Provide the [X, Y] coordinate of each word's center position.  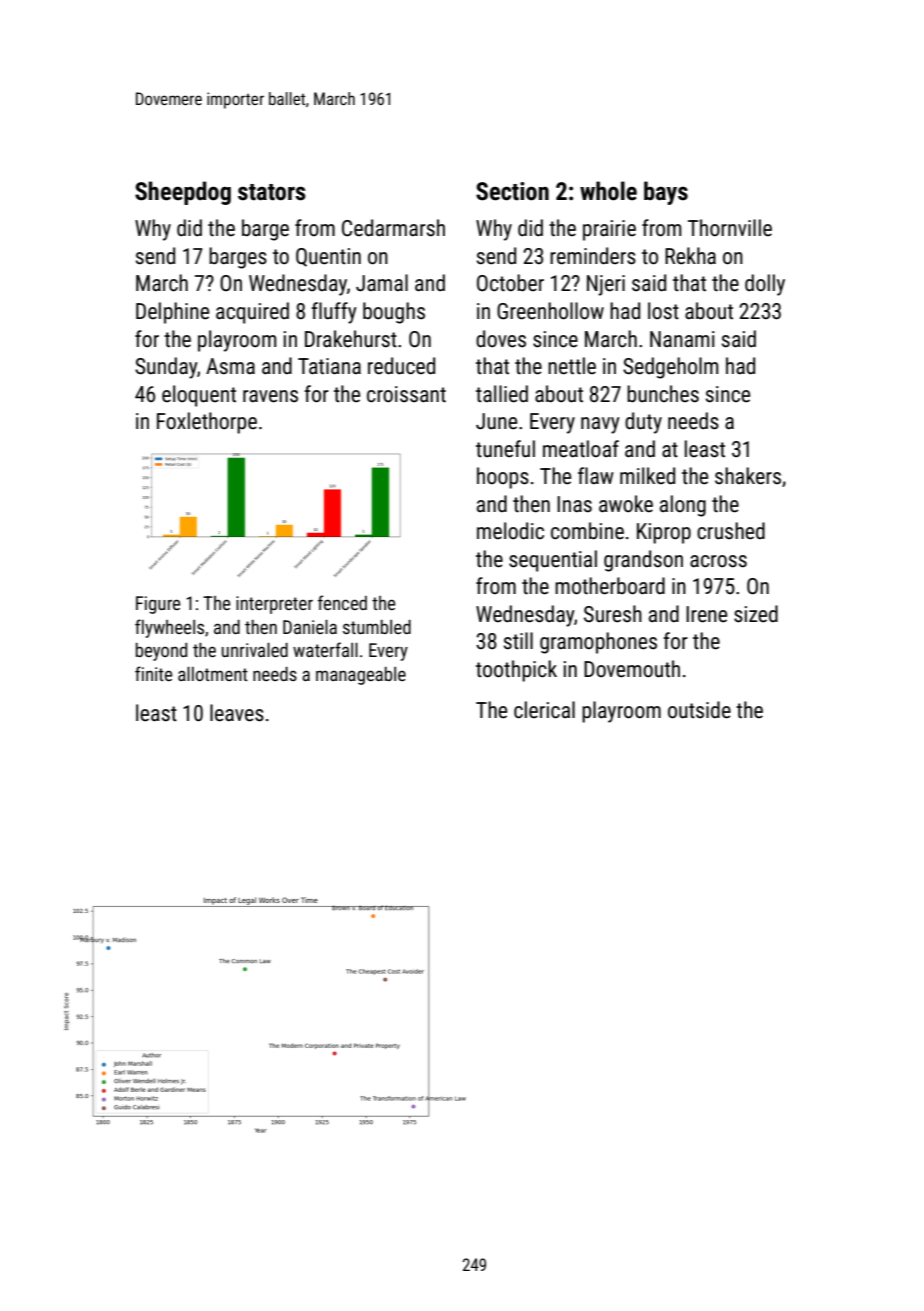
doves [501, 339]
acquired [252, 313]
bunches [663, 394]
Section [512, 191]
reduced [401, 366]
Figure [158, 605]
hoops [503, 478]
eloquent [199, 396]
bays [666, 193]
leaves [237, 713]
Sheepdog [183, 193]
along [683, 506]
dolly [765, 285]
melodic [510, 531]
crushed [731, 531]
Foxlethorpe [207, 423]
